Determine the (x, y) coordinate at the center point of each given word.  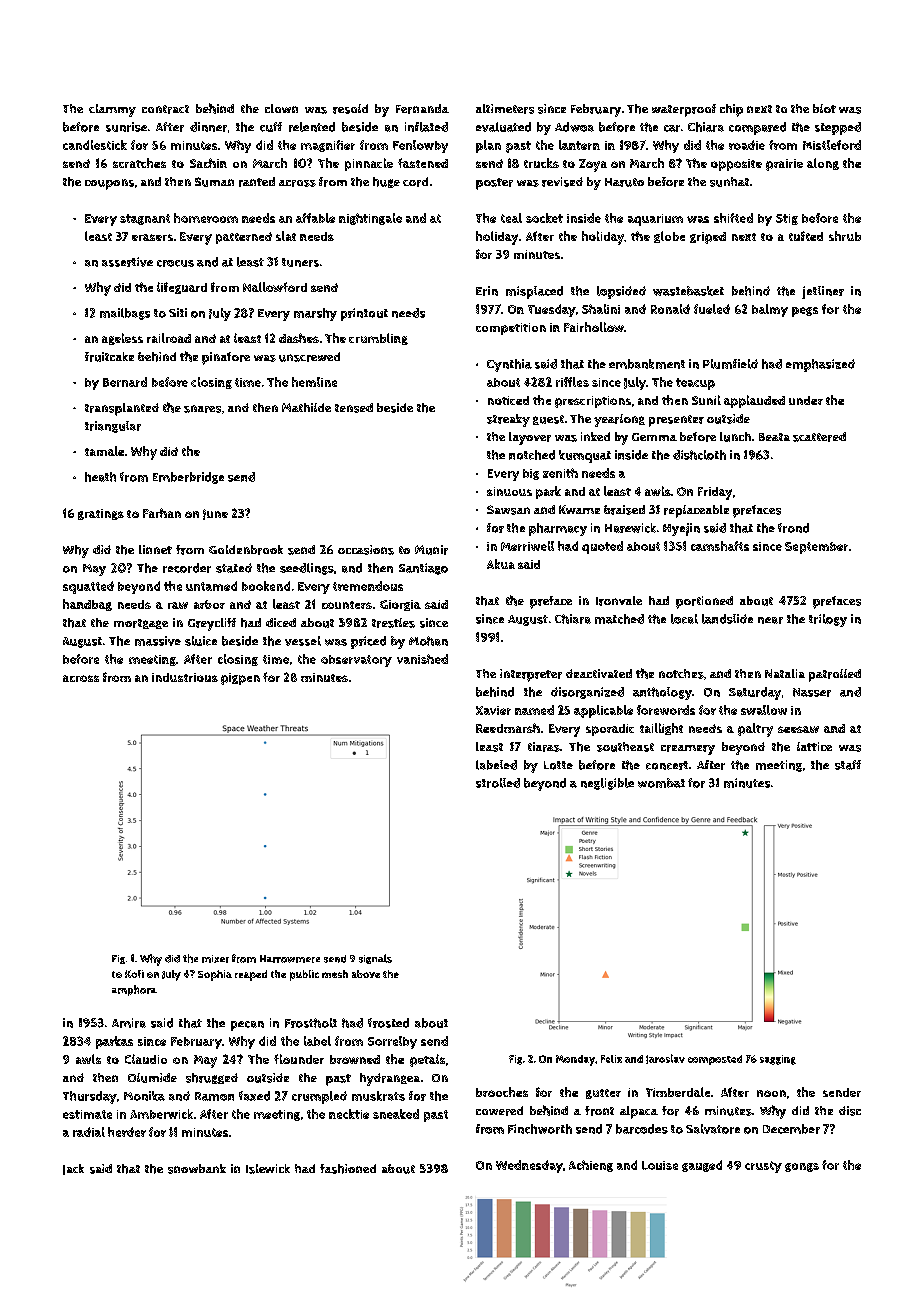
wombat (661, 783)
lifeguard (182, 288)
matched (619, 619)
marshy (315, 314)
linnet (155, 549)
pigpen (240, 679)
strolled (498, 783)
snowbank (197, 1169)
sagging (778, 1060)
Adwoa (574, 127)
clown (281, 108)
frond (793, 528)
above (366, 974)
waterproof (684, 110)
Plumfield (730, 364)
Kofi (134, 974)
